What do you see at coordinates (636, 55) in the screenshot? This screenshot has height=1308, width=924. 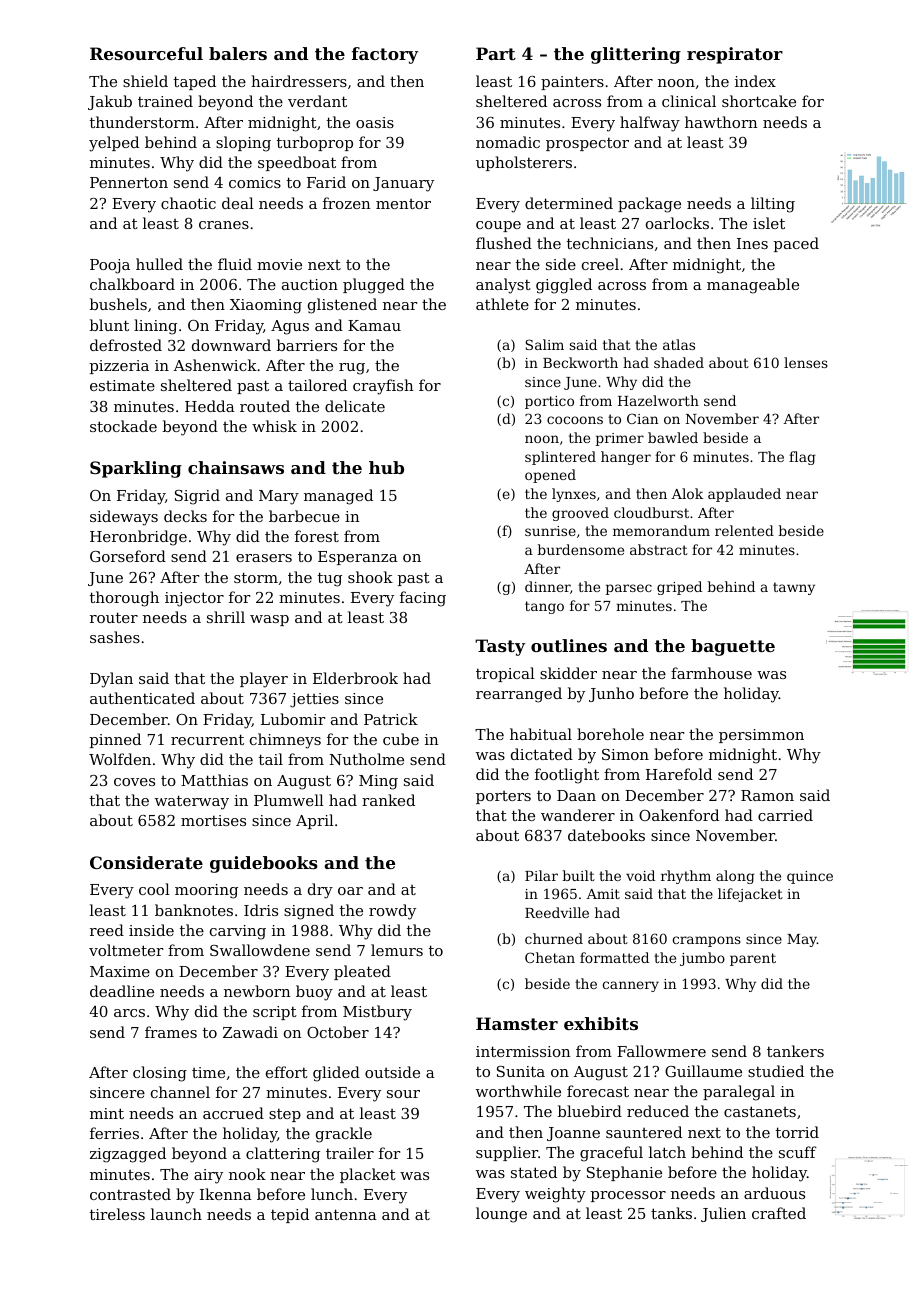 I see `glittering` at bounding box center [636, 55].
